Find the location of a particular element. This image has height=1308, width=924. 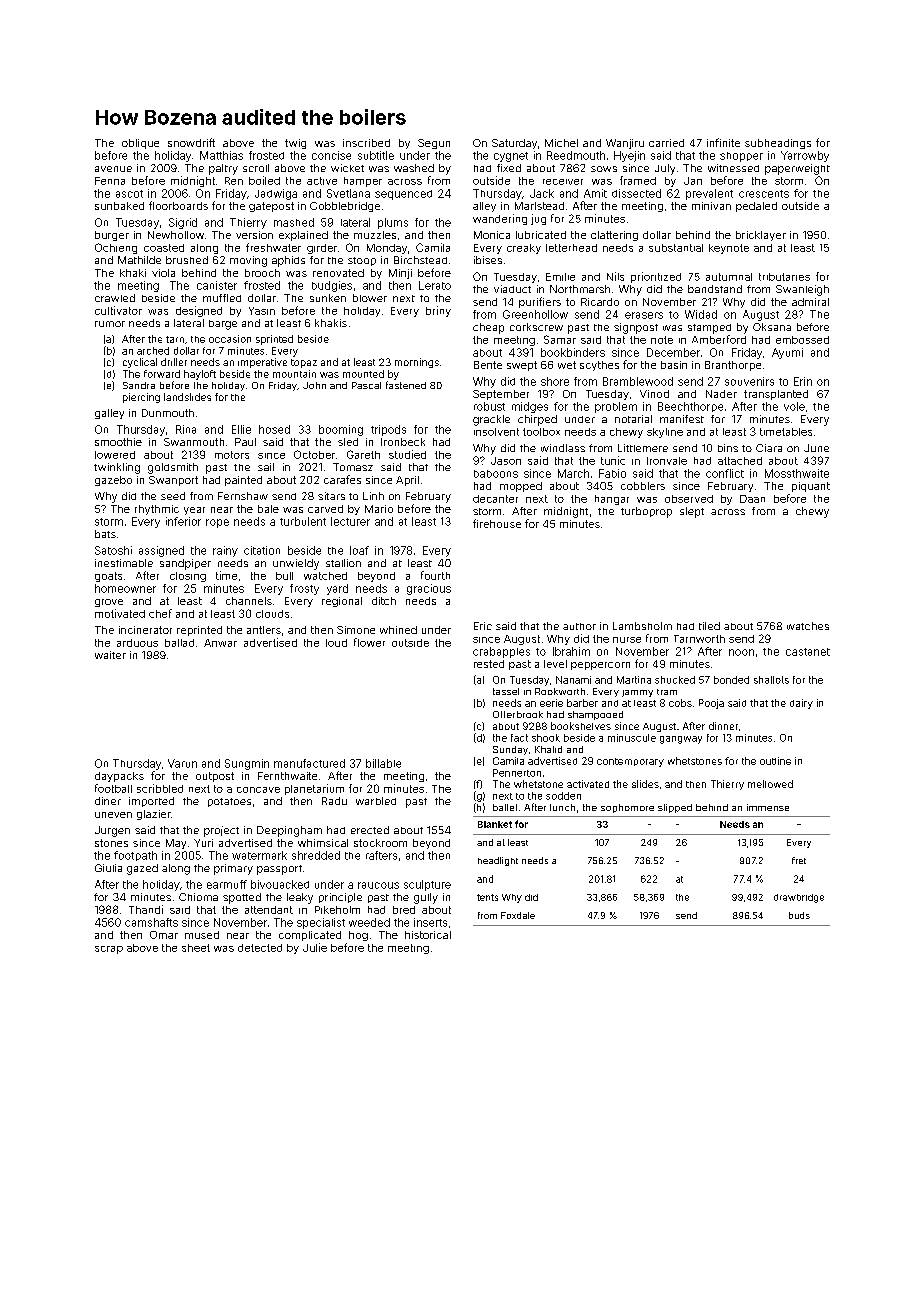

headlight is located at coordinates (498, 861).
